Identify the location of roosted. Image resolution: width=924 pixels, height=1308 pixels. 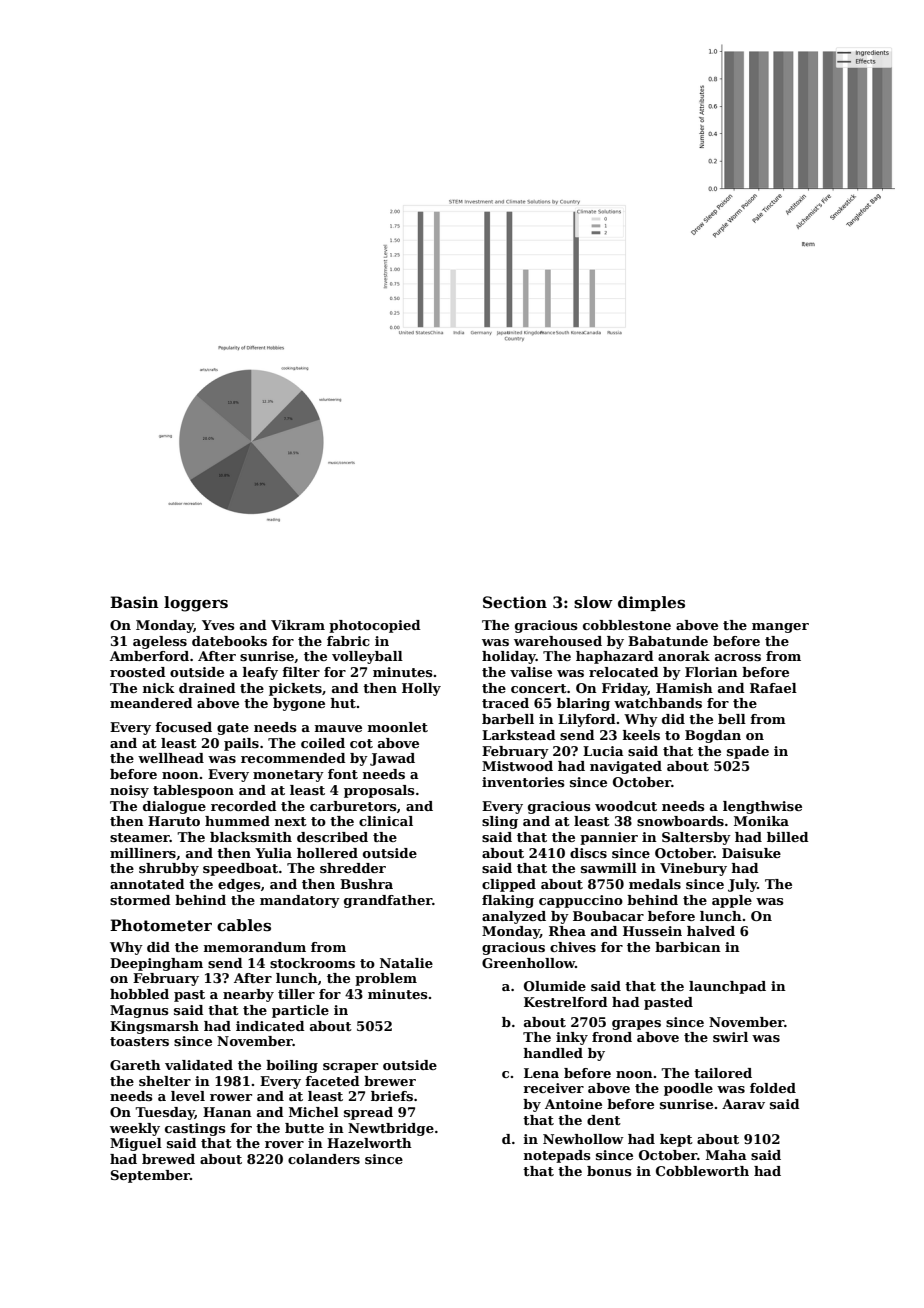
(138, 672).
